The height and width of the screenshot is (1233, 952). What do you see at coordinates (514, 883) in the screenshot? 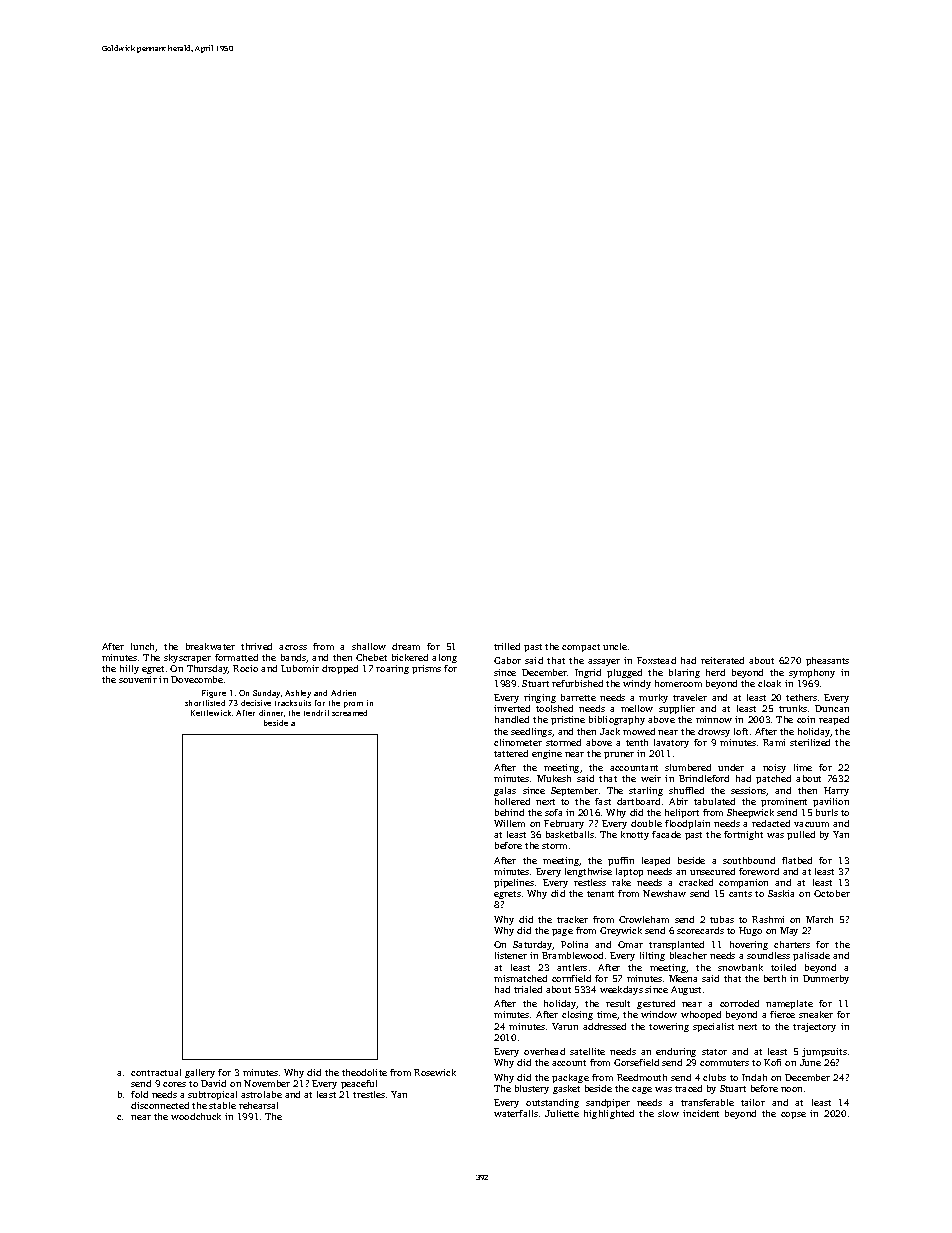
I see `pipelines` at bounding box center [514, 883].
